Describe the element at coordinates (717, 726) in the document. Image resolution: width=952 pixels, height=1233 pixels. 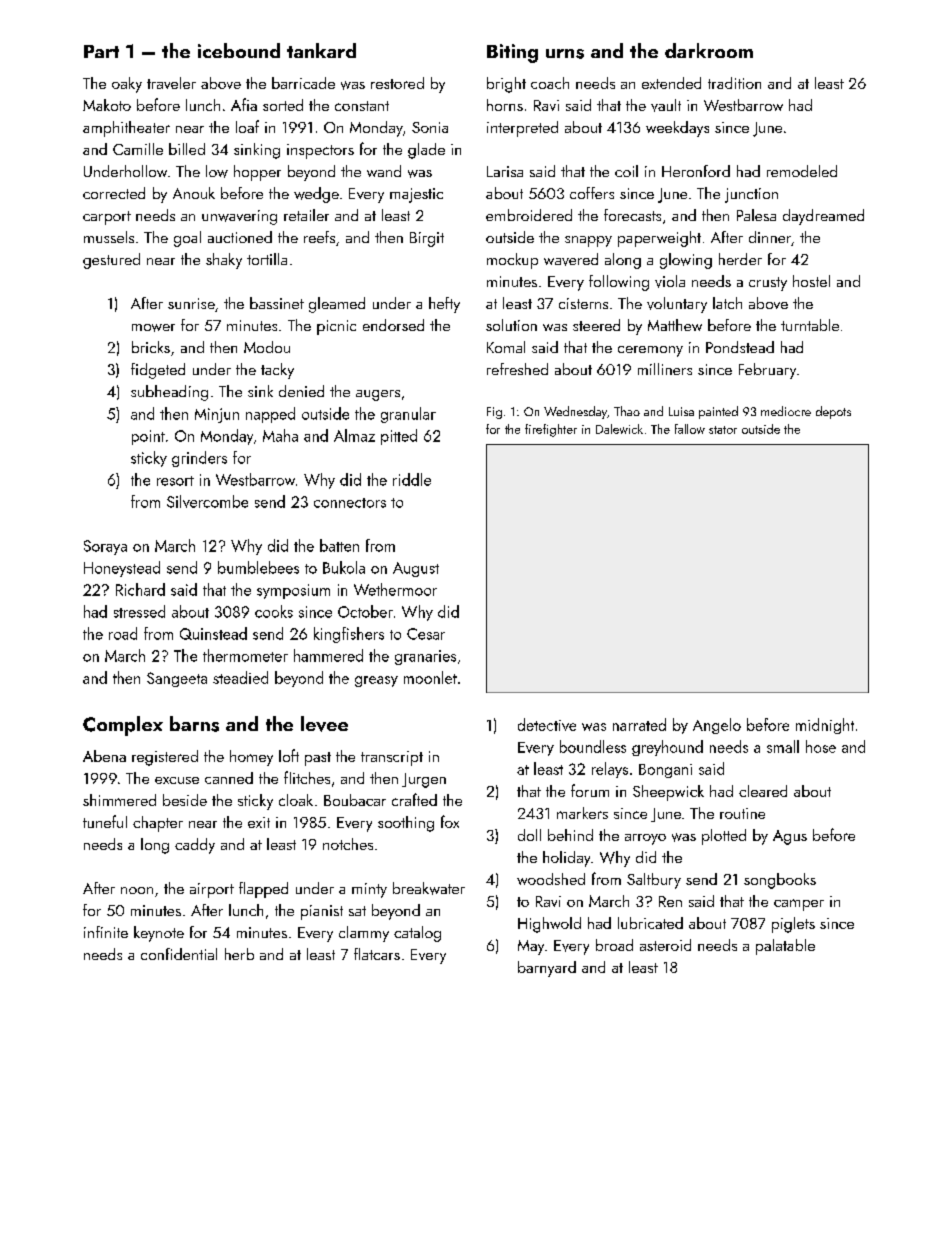
I see `Angelo` at that location.
